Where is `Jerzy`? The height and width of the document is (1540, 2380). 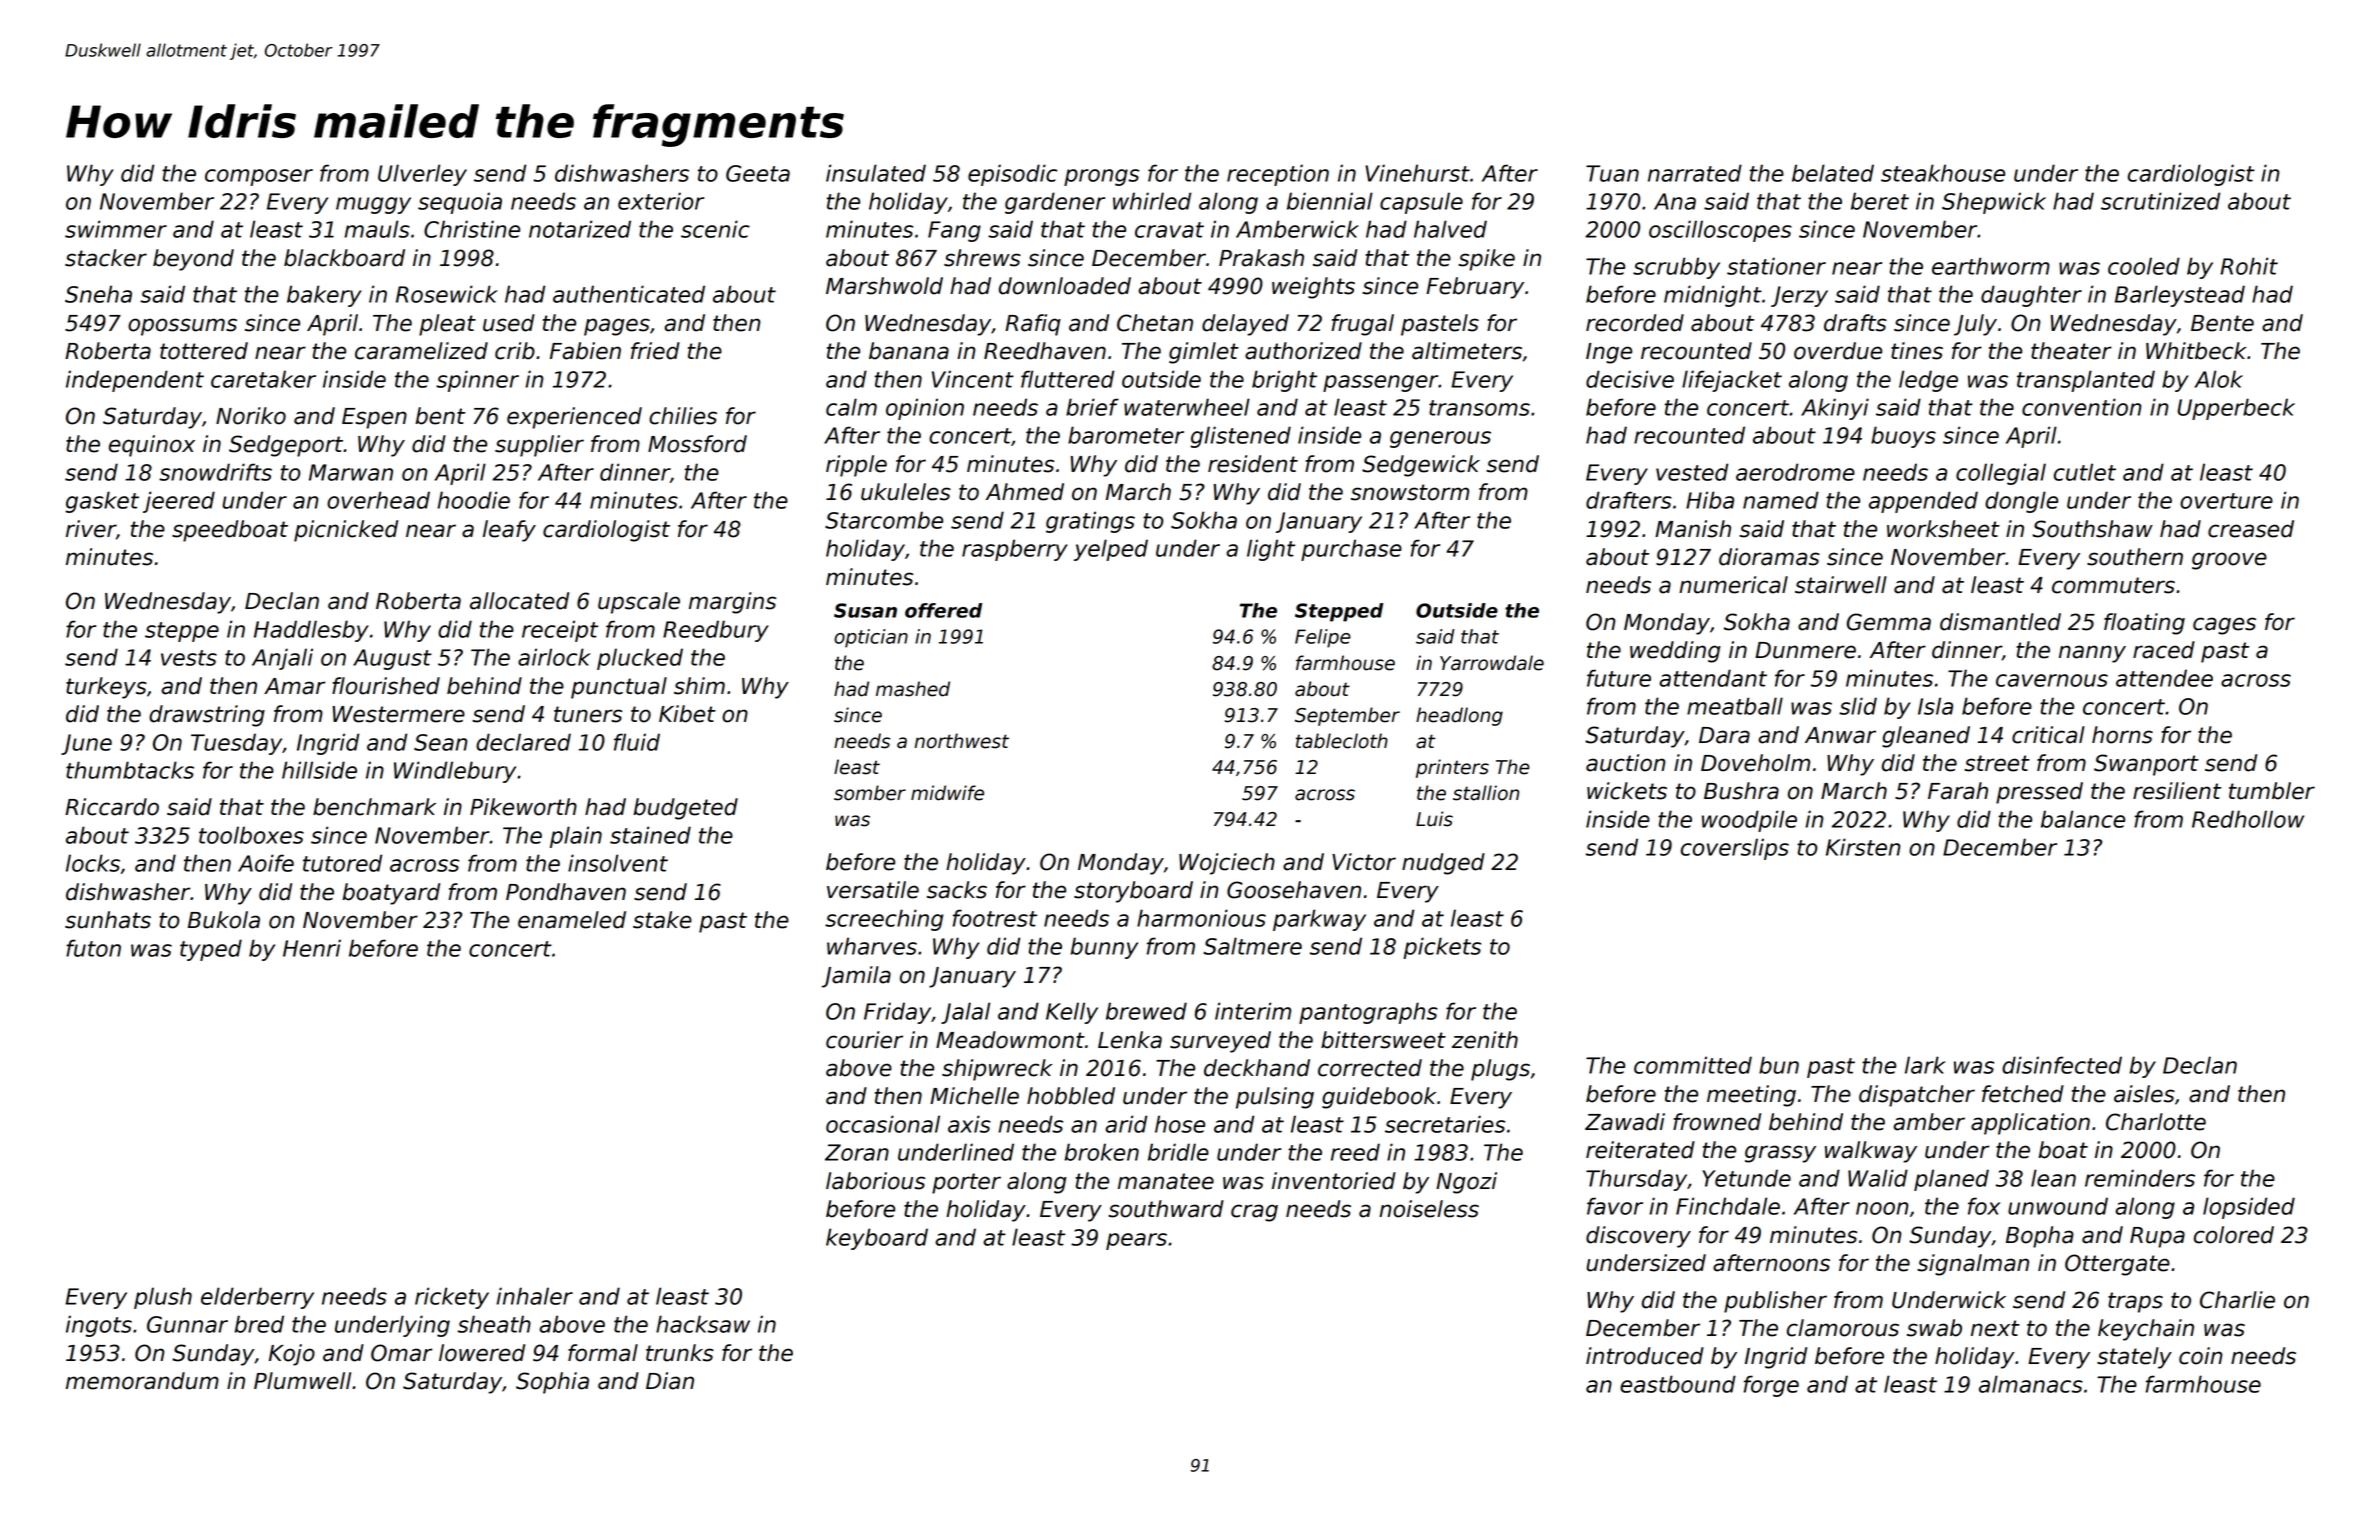
Jerzy is located at coordinates (1799, 296).
